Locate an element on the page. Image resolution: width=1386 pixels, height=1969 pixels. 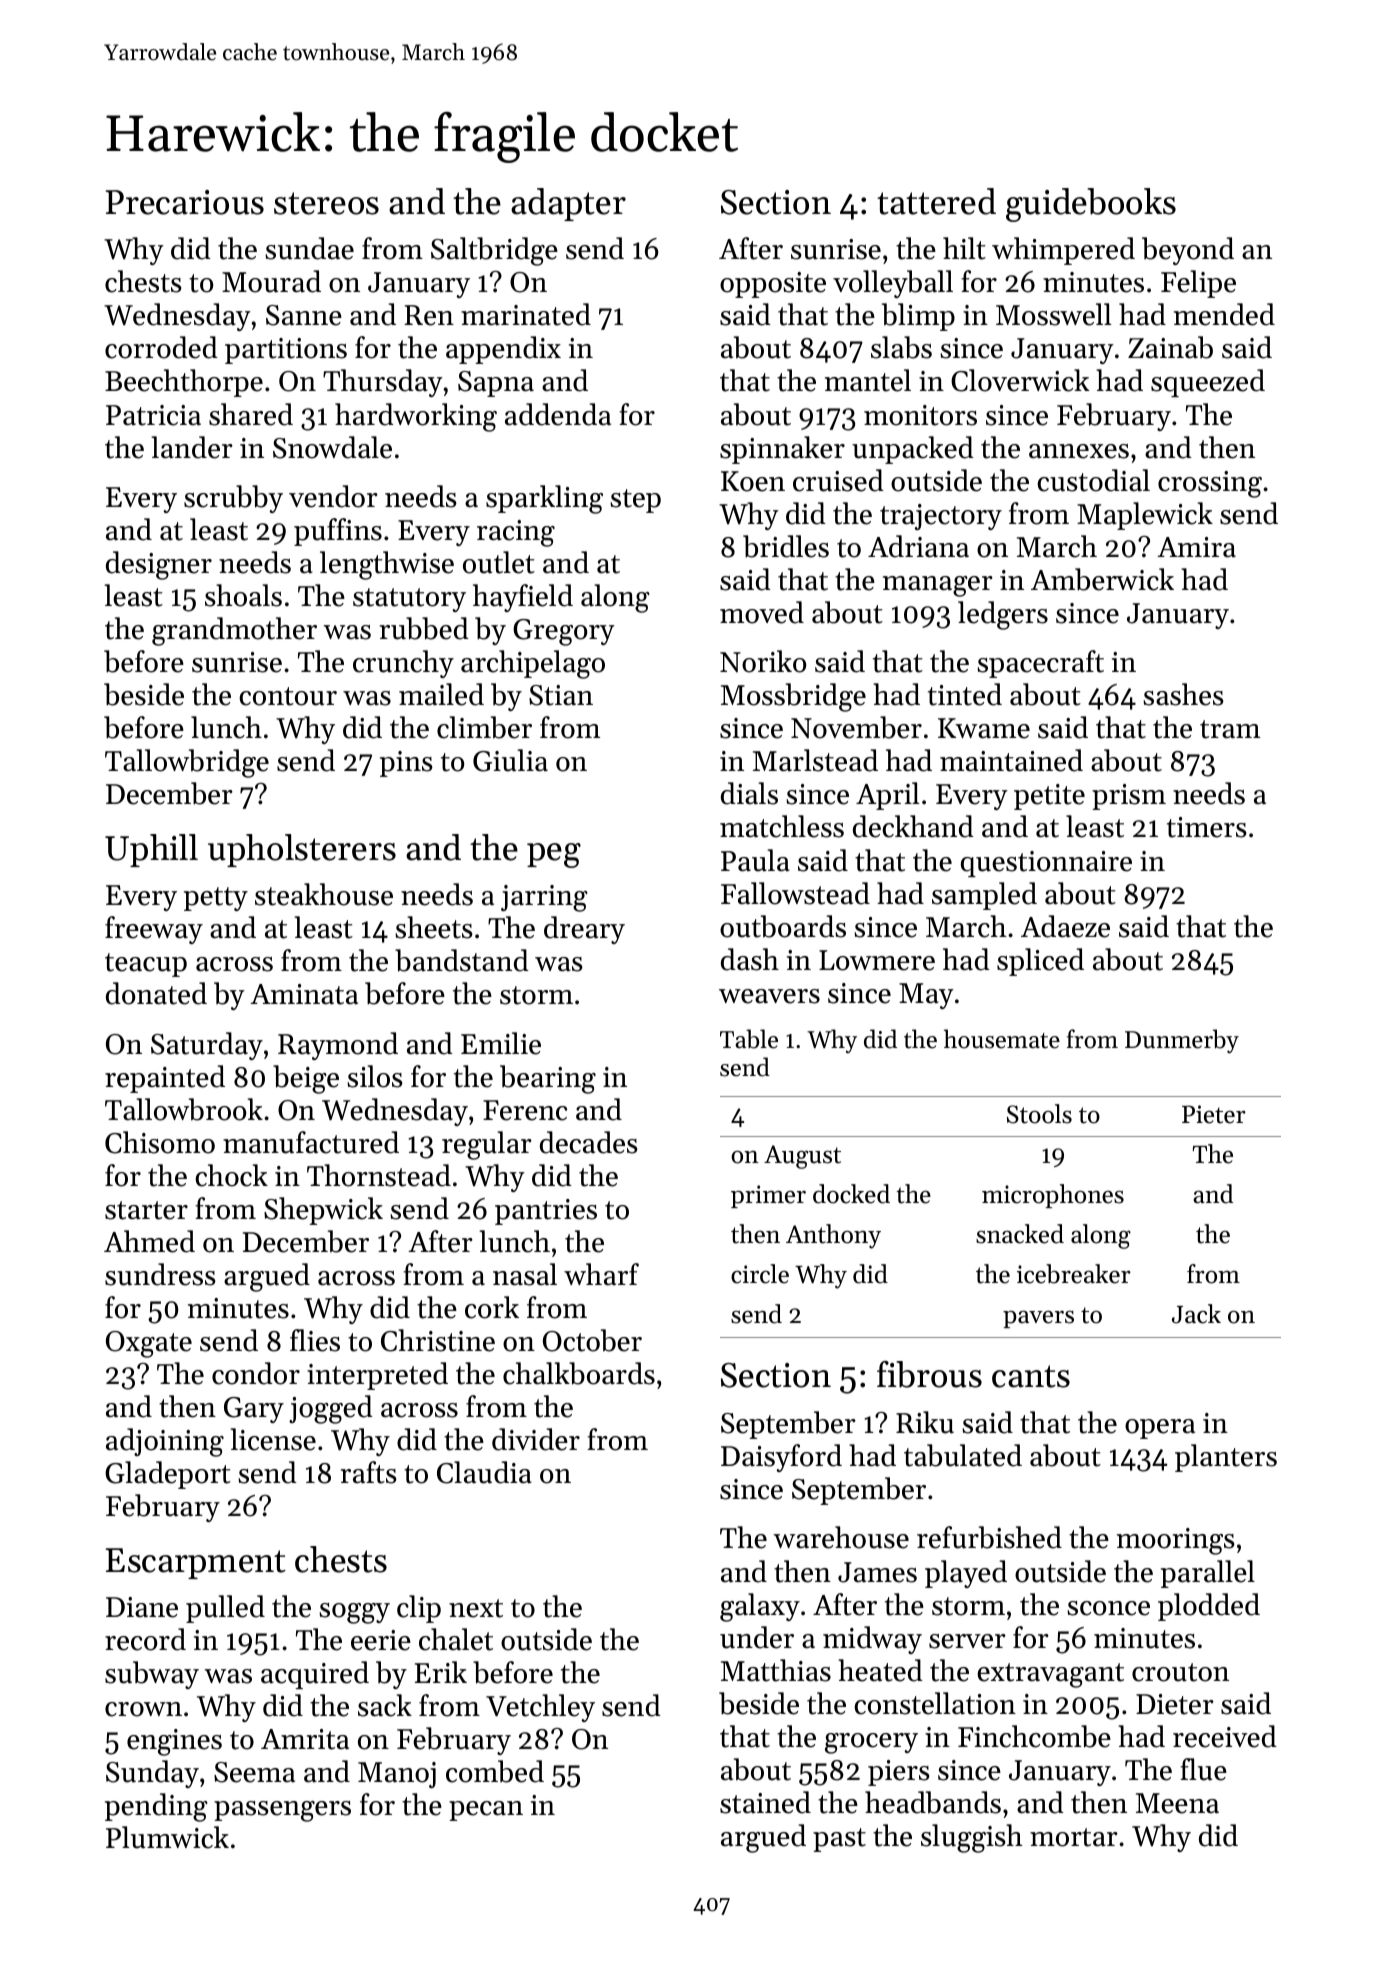
decades is located at coordinates (589, 1142).
